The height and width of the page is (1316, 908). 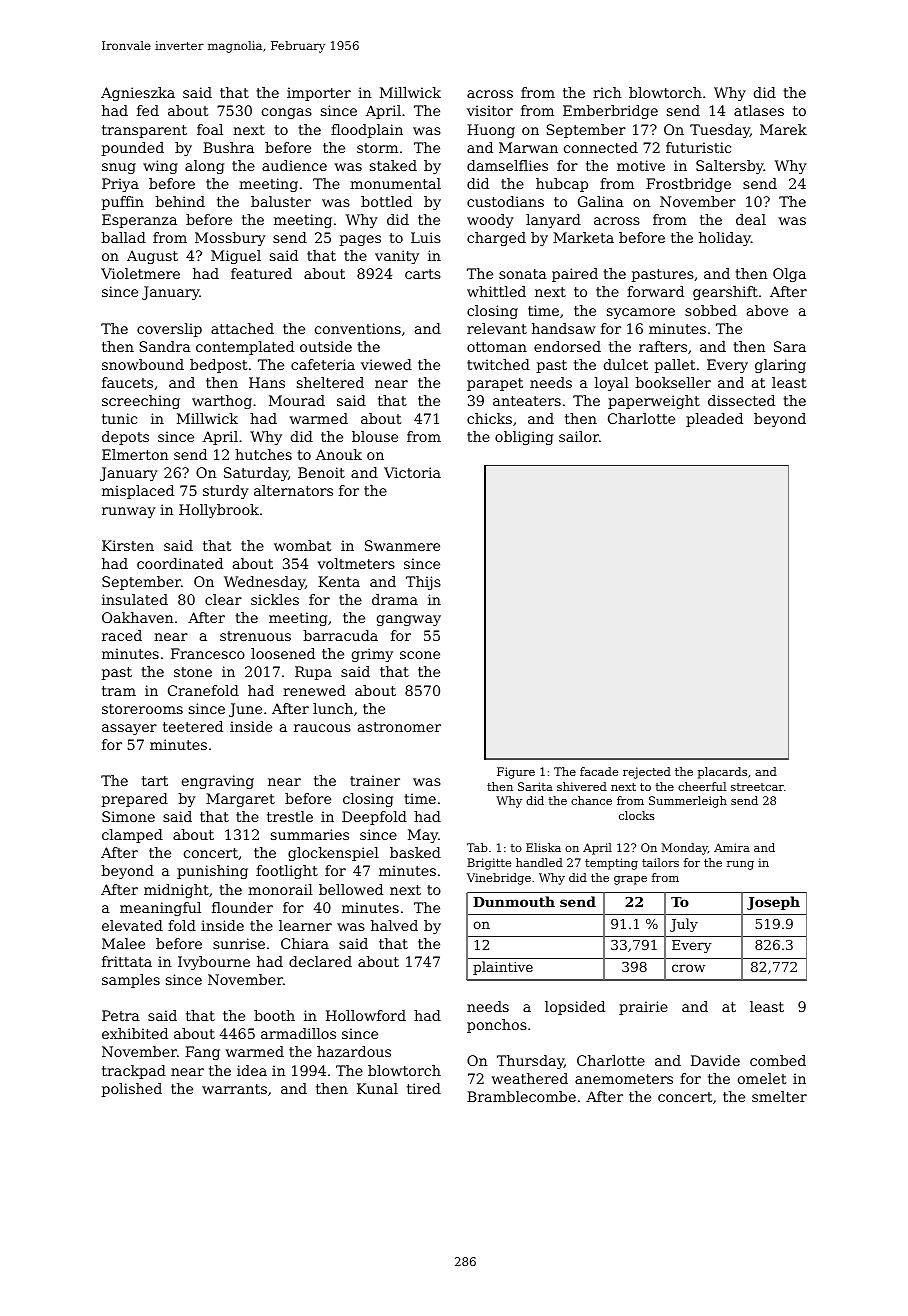 I want to click on carts, so click(x=423, y=274).
